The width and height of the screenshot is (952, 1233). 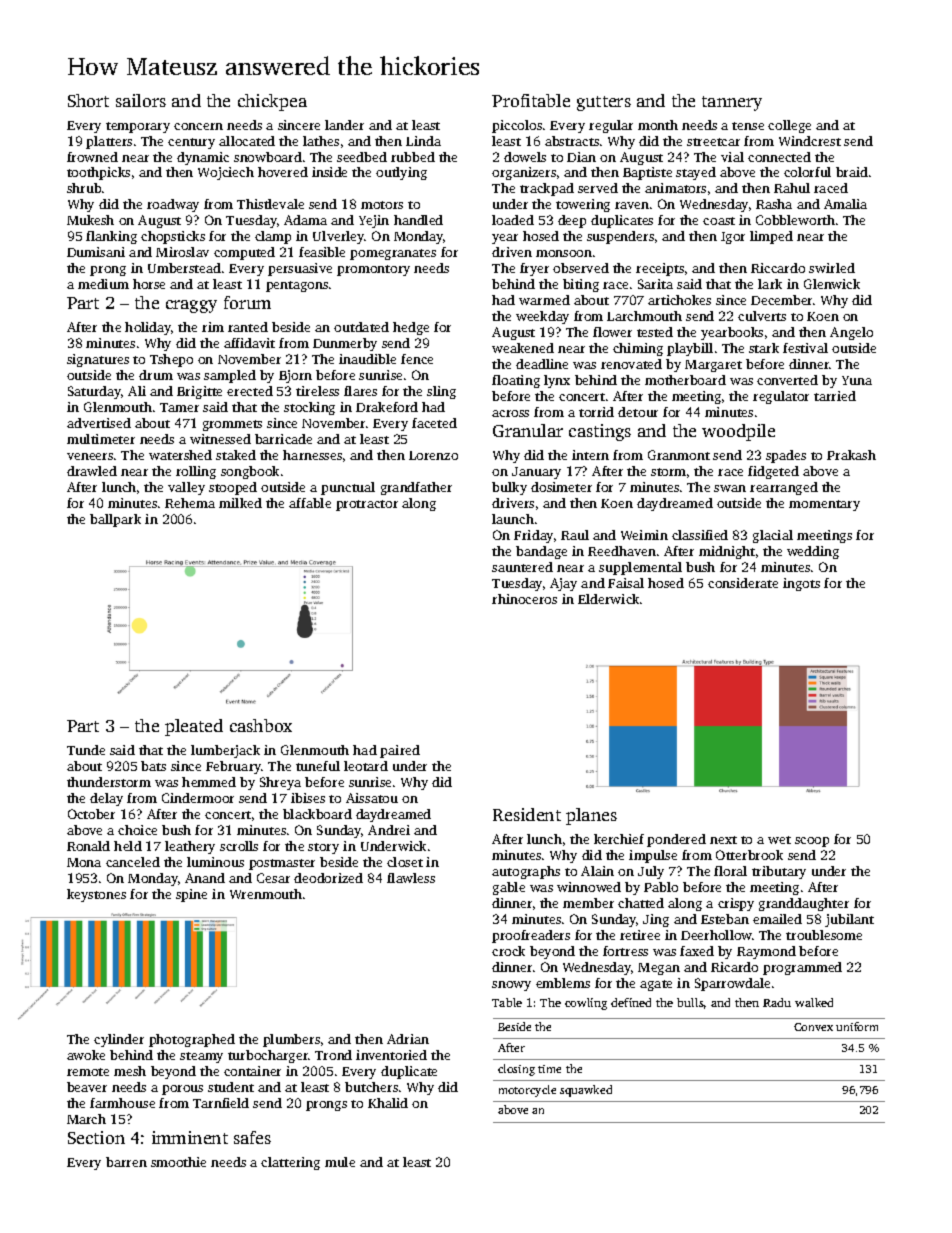 I want to click on cowling, so click(x=586, y=1004).
